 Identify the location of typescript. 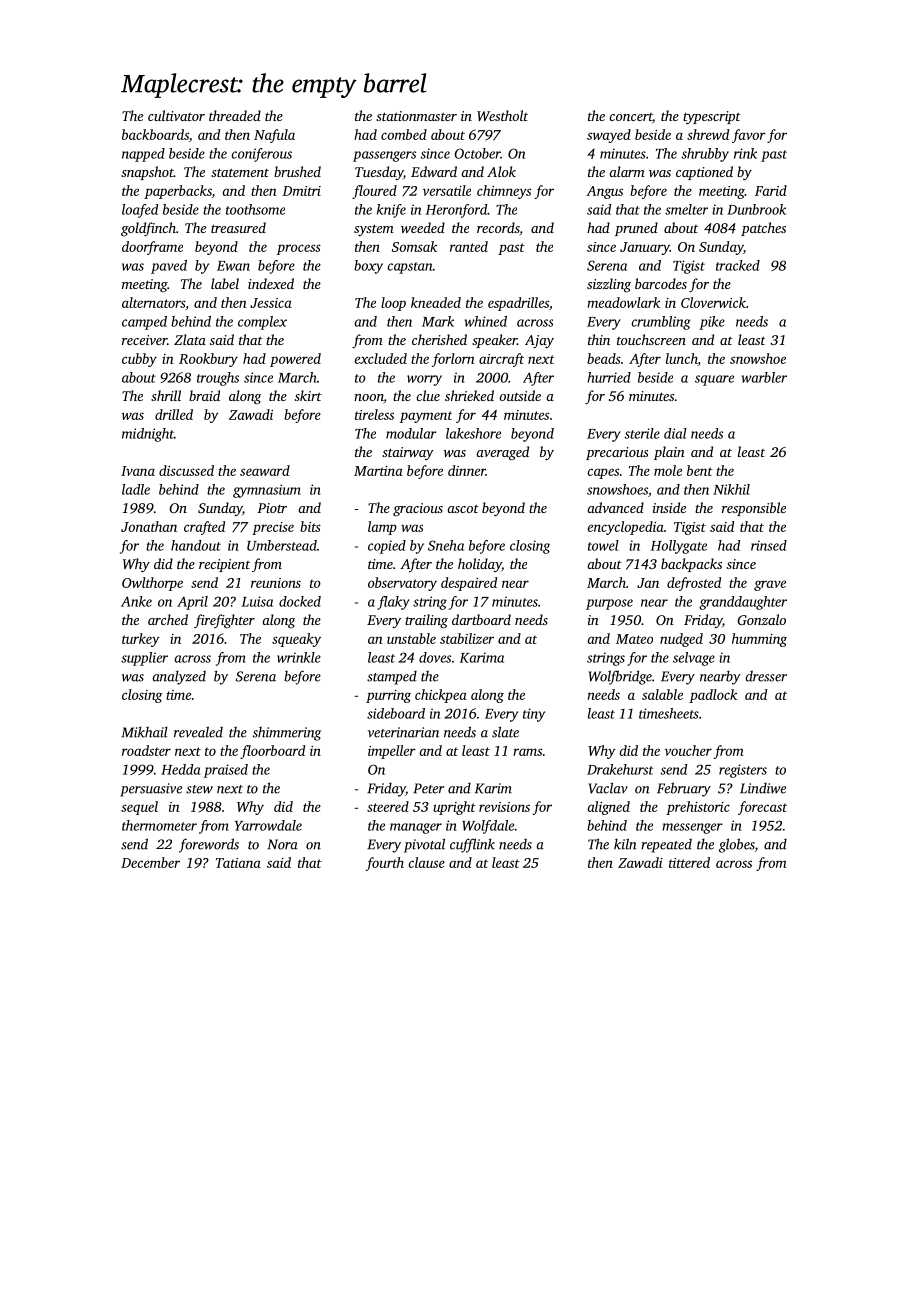
(712, 117).
